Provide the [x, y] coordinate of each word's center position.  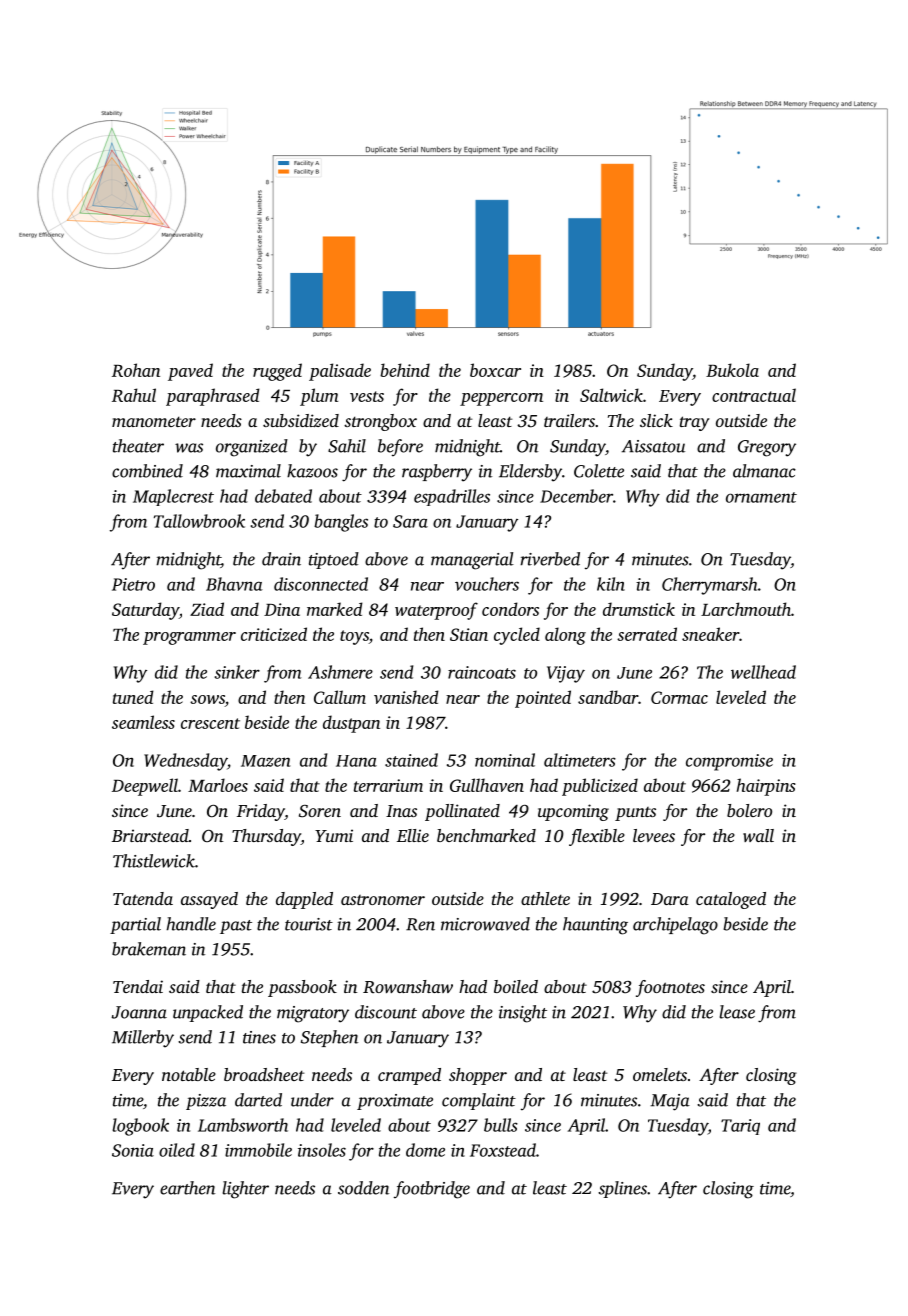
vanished [406, 697]
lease [737, 1012]
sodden [363, 1188]
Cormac [679, 697]
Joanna [139, 1012]
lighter [246, 1190]
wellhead [763, 672]
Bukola [732, 370]
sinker [237, 672]
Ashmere [340, 672]
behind [405, 370]
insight [523, 1014]
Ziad [207, 609]
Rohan [136, 370]
